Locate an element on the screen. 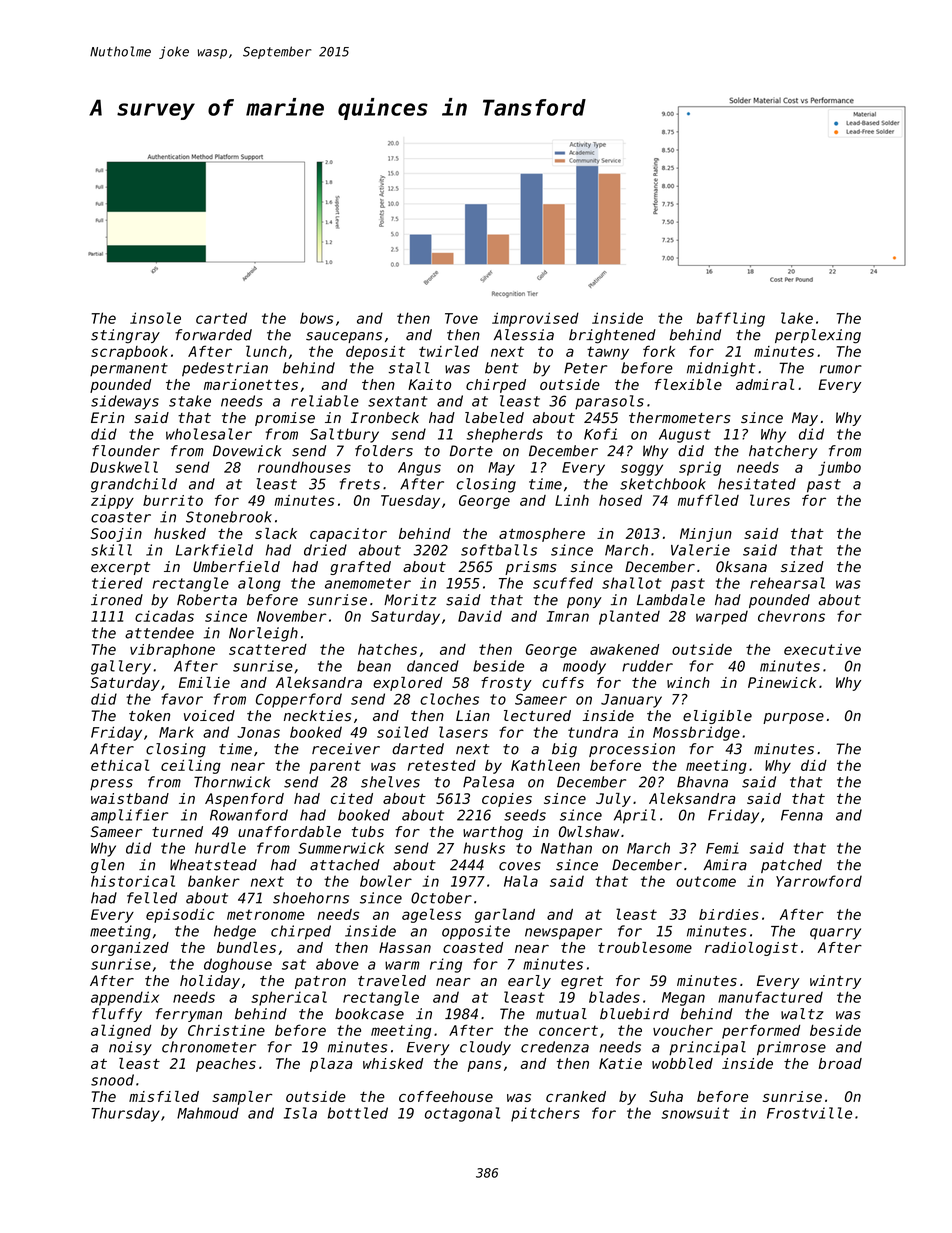 This screenshot has height=1233, width=952. chevrons is located at coordinates (791, 616).
